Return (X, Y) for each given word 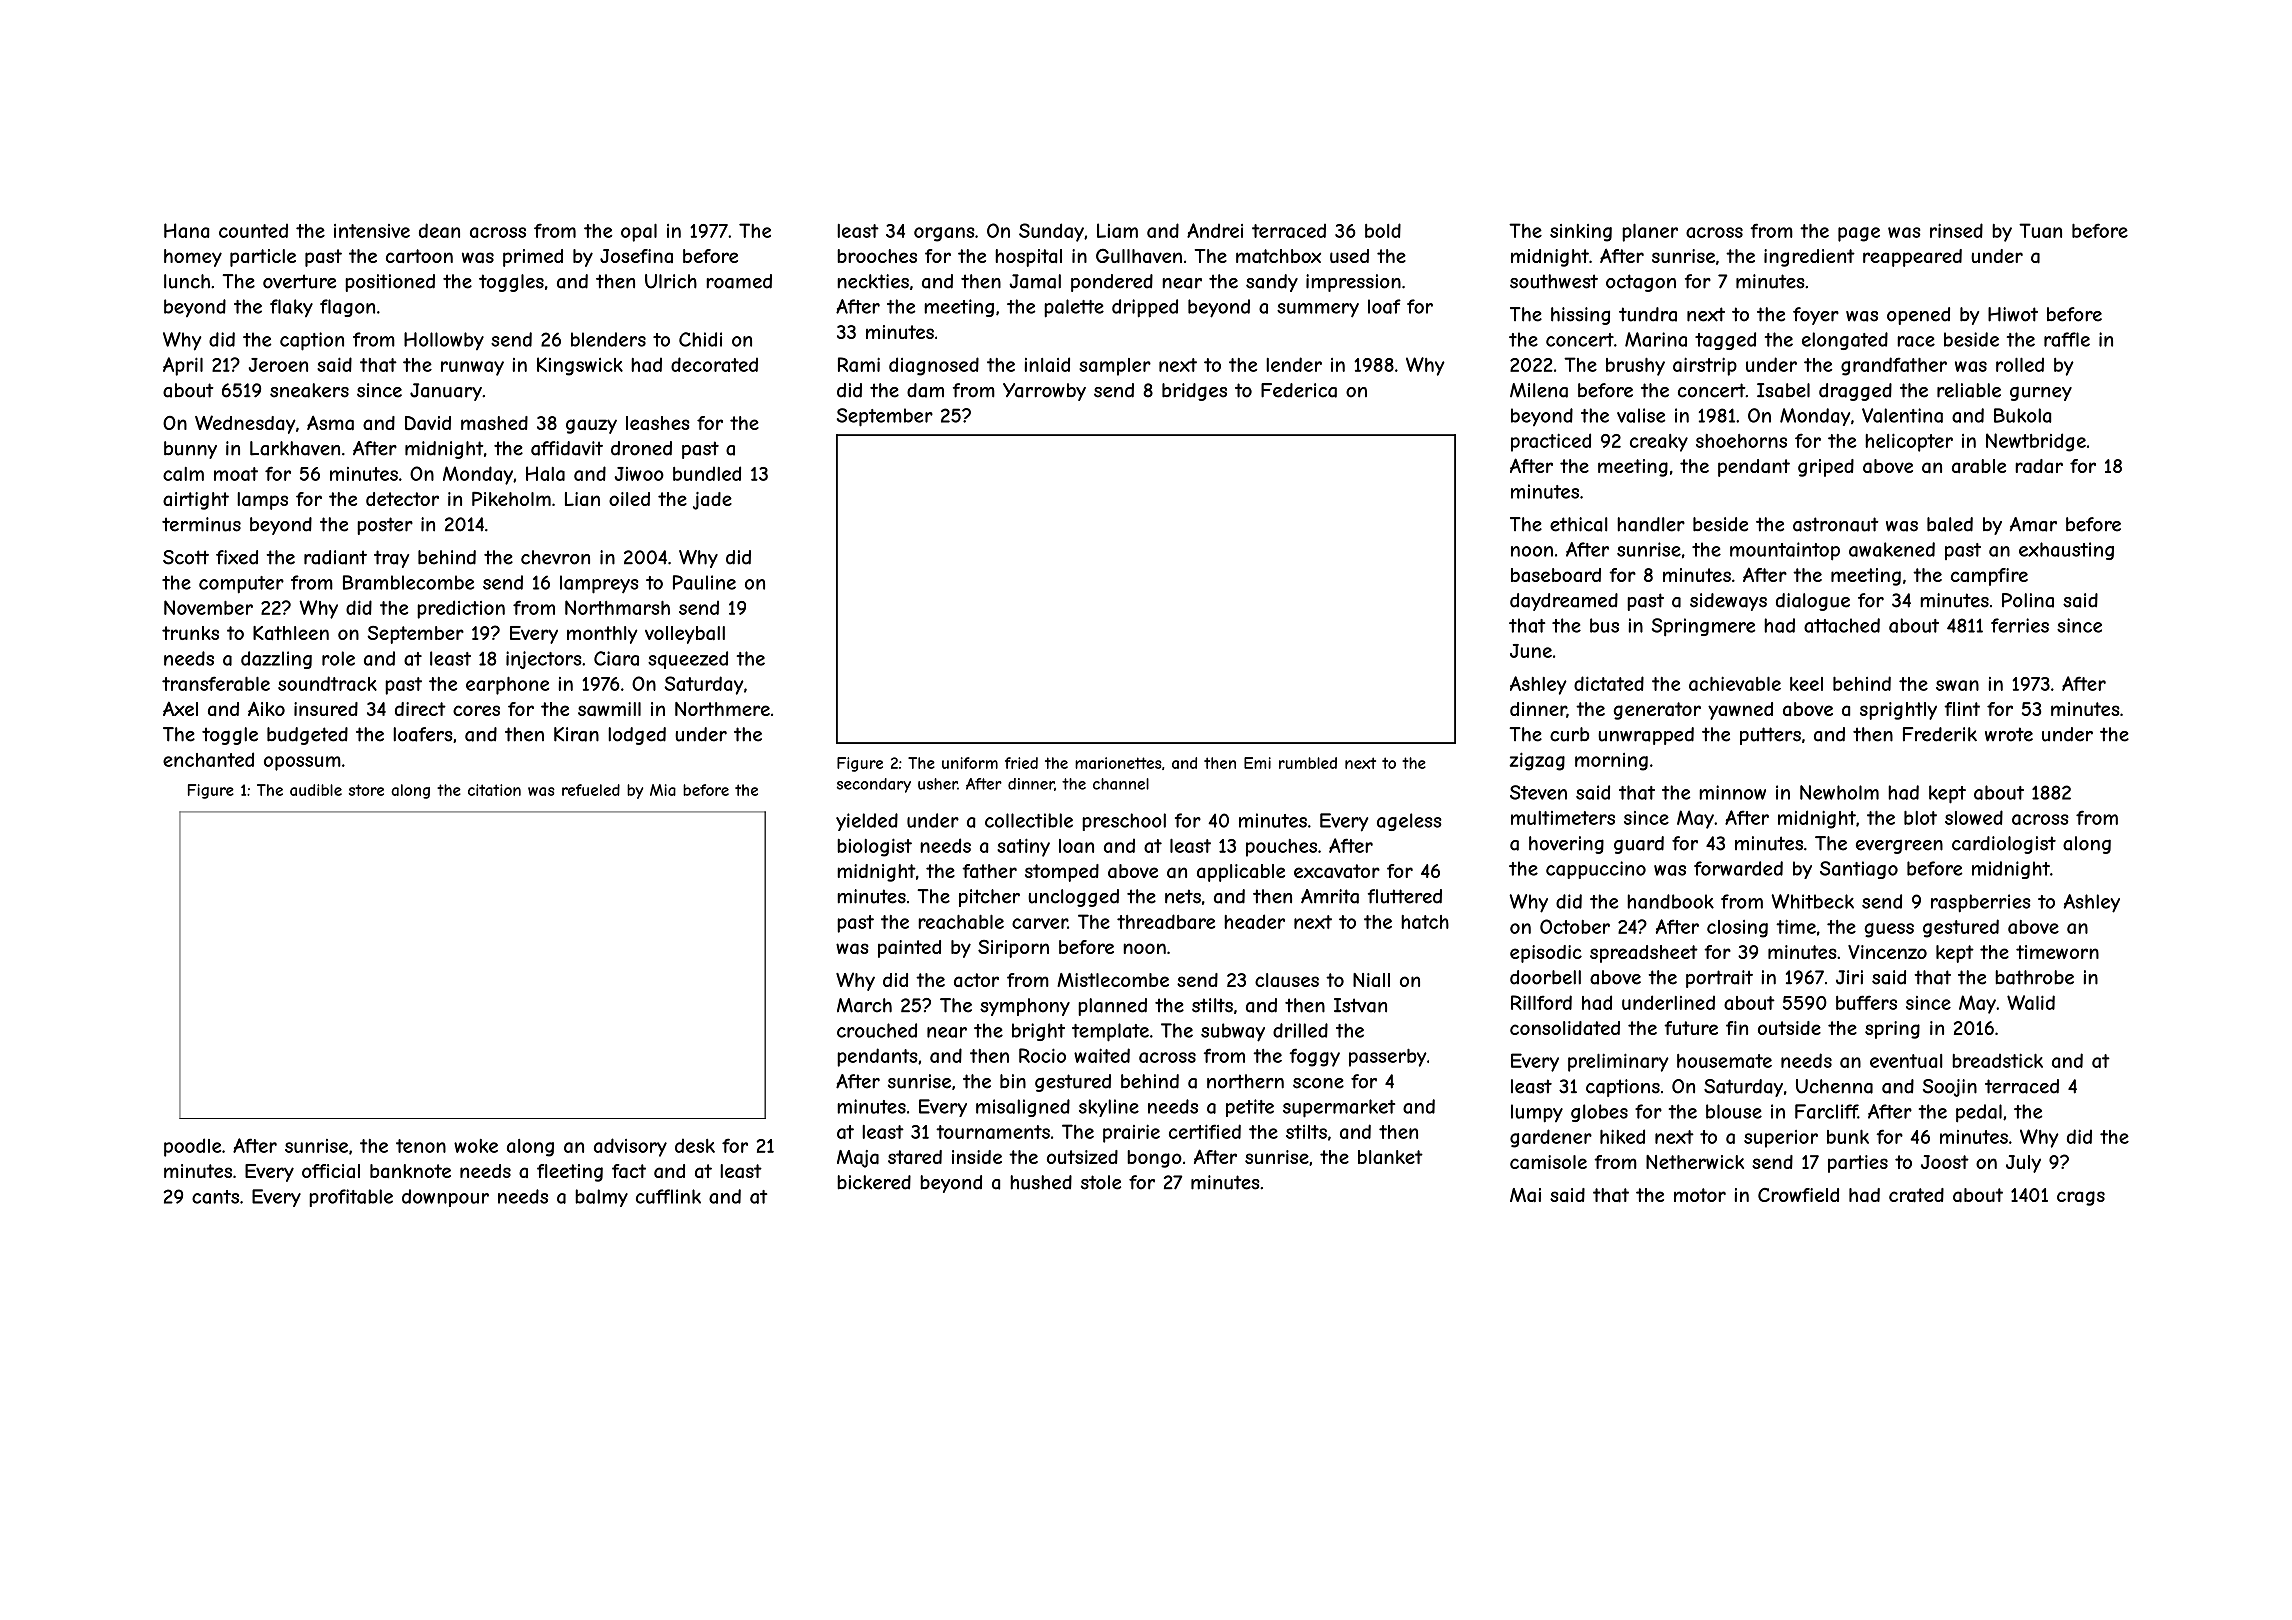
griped (1826, 468)
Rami (859, 364)
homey (193, 258)
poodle (192, 1147)
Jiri (1849, 977)
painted (909, 949)
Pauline (704, 582)
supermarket (1339, 1108)
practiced (1551, 442)
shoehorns (1741, 441)
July (2023, 1164)
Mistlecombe (1113, 980)
